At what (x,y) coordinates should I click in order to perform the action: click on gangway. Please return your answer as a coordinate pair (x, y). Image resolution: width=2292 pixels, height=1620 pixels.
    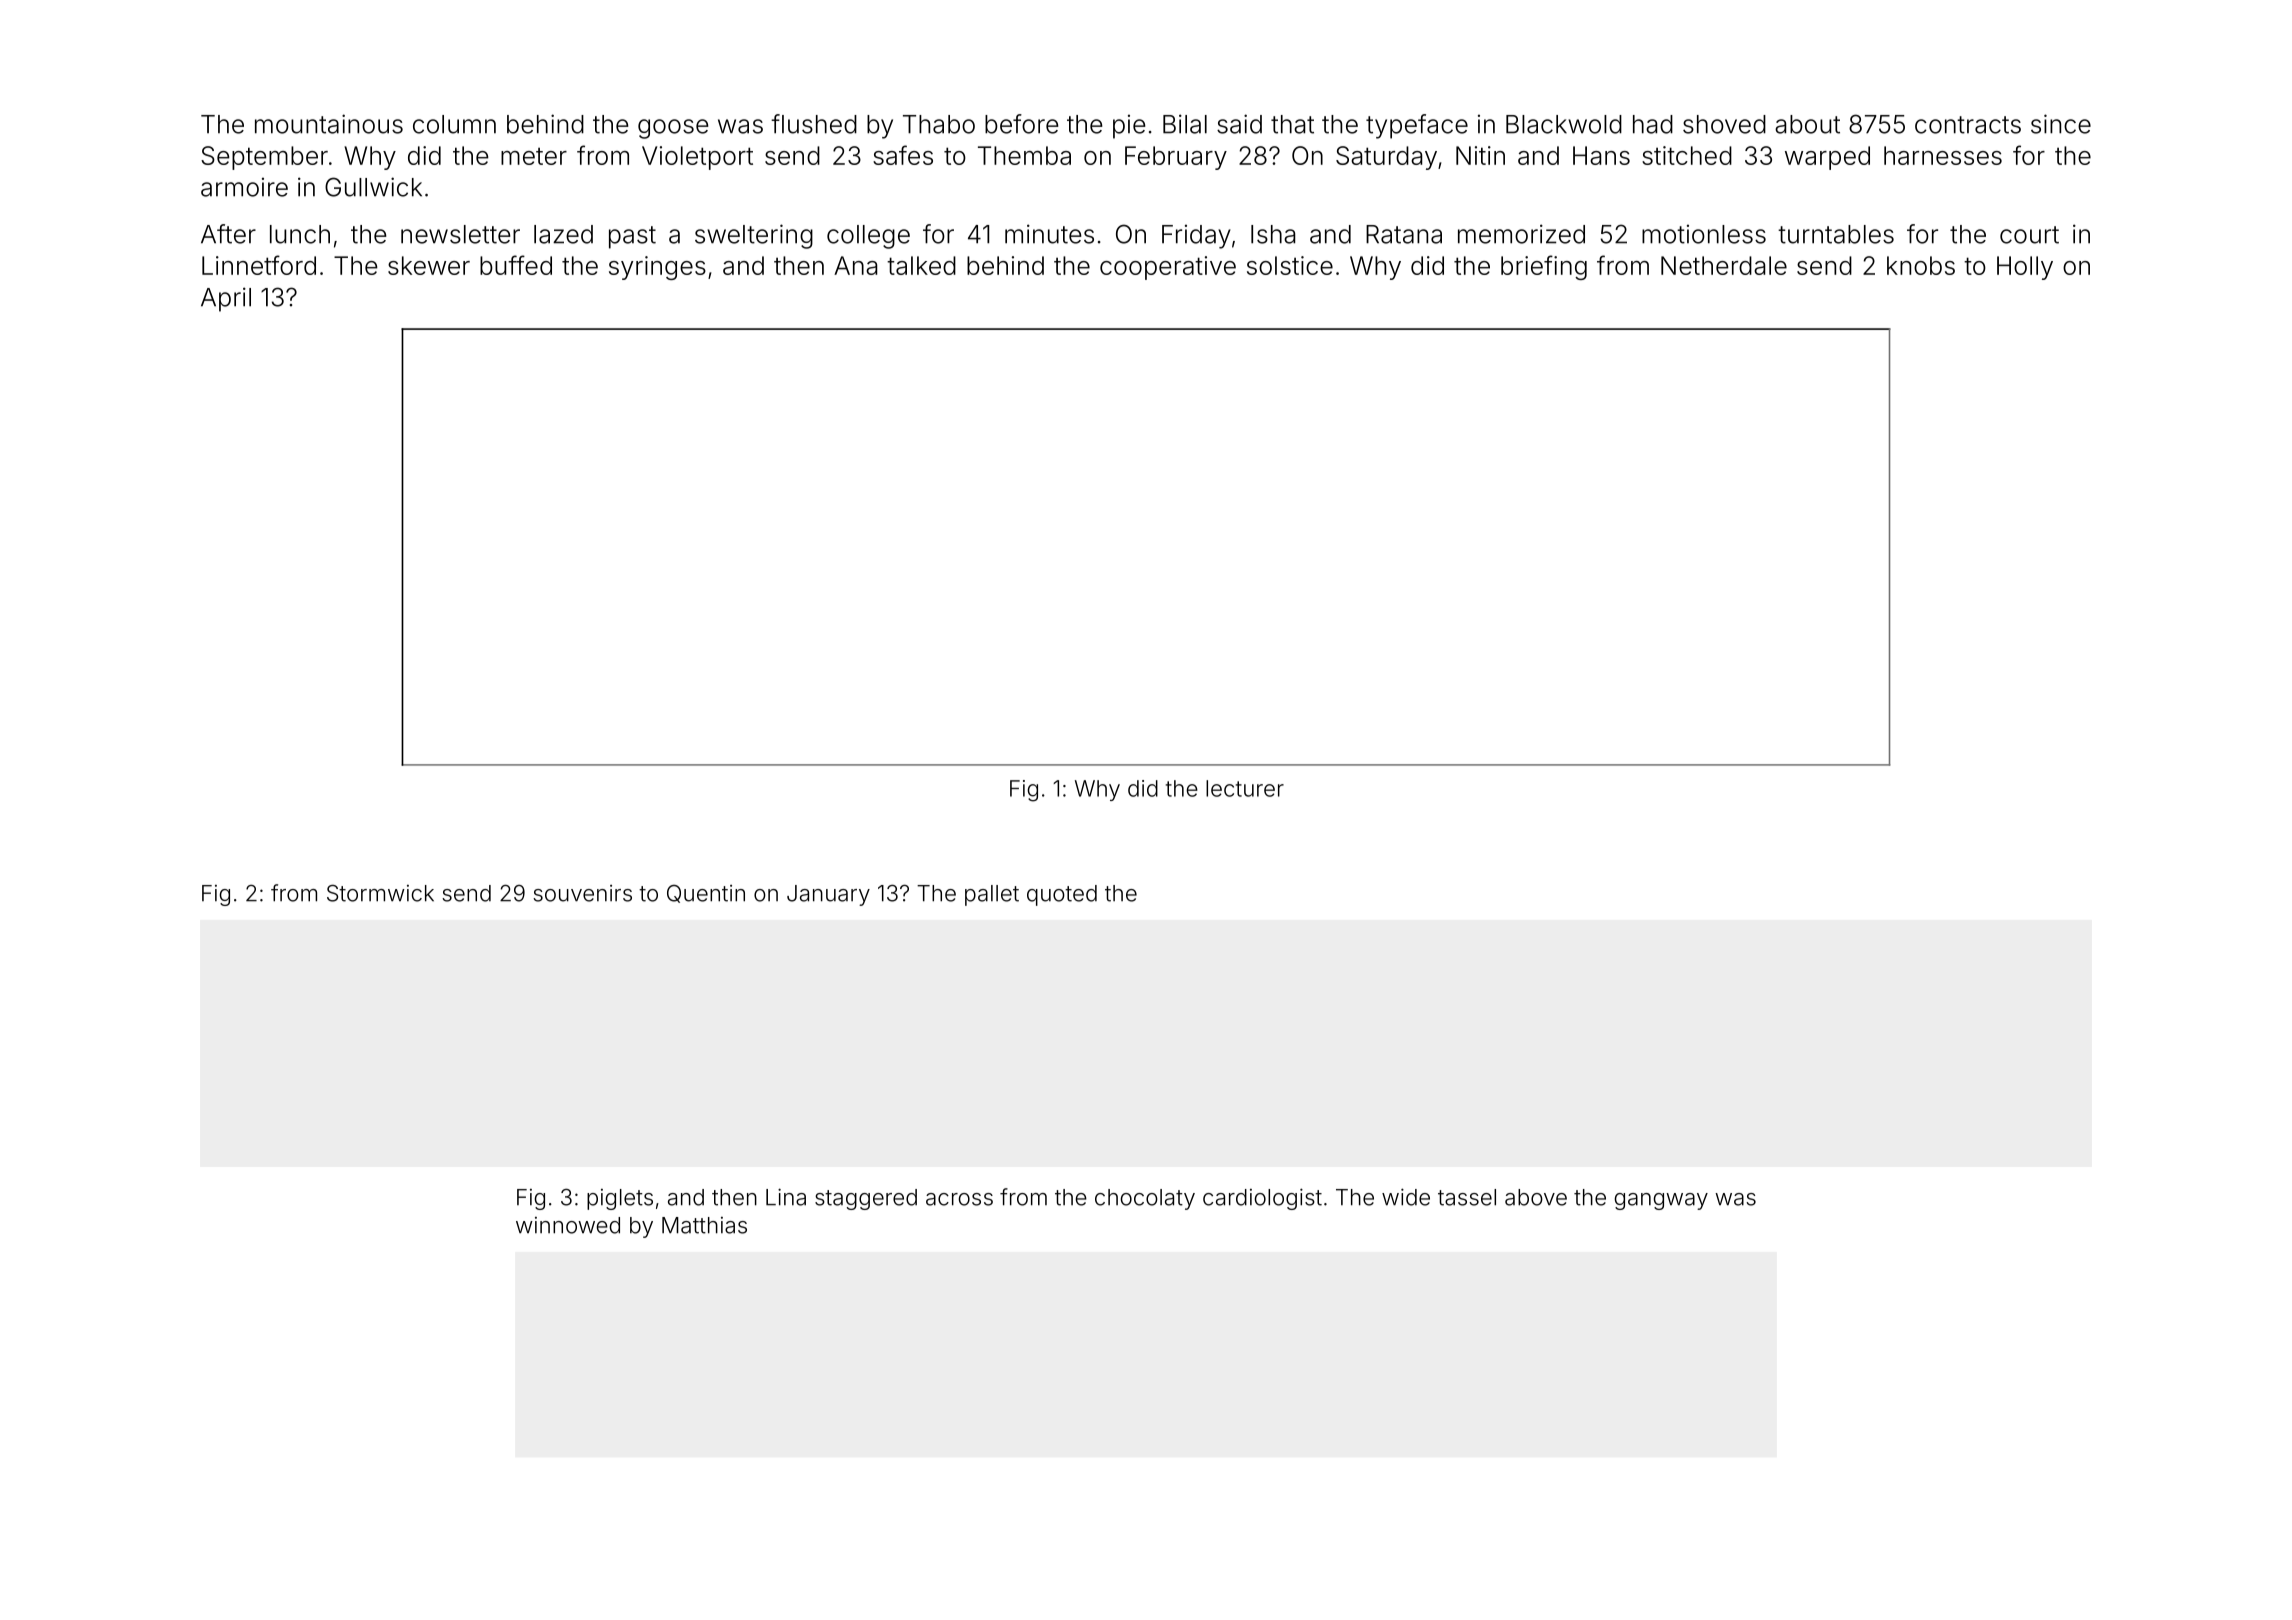
    Looking at the image, I should click on (1661, 1201).
